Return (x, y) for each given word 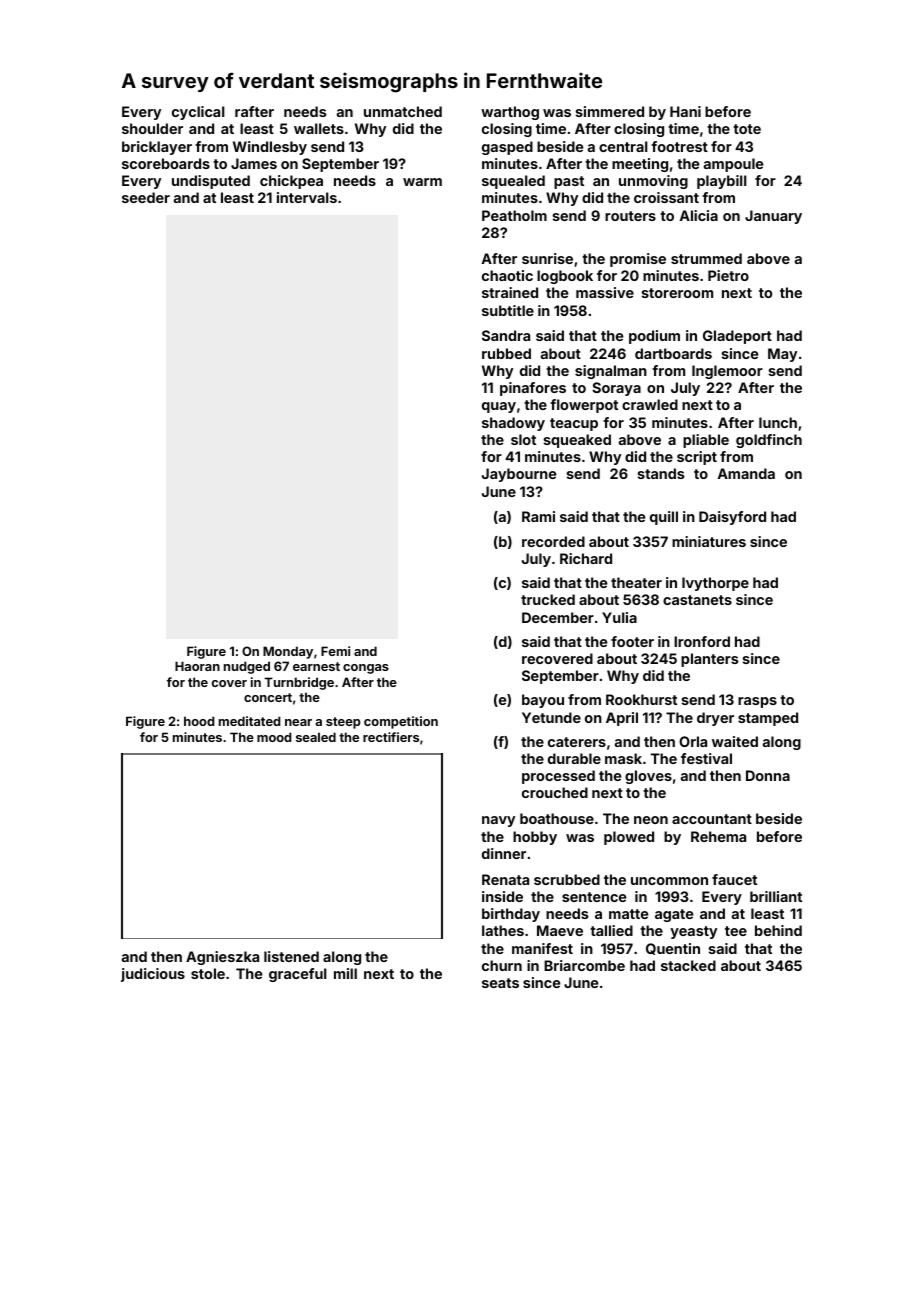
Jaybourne (519, 475)
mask (623, 758)
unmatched (403, 111)
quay (499, 407)
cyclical (198, 113)
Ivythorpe (715, 584)
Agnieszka (222, 958)
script (697, 458)
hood (199, 721)
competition (401, 722)
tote (747, 129)
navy (498, 821)
